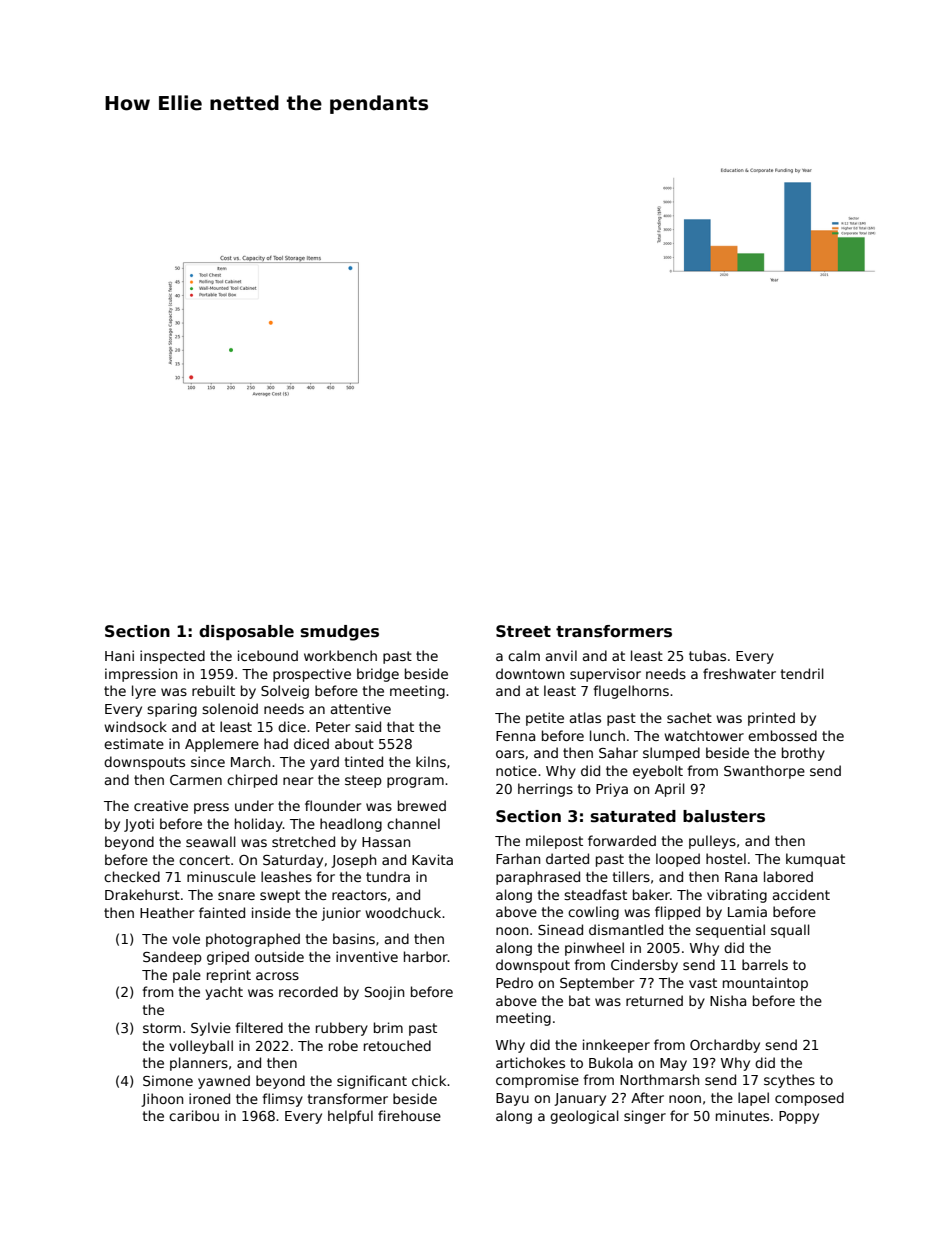 The height and width of the screenshot is (1233, 952). Describe the element at coordinates (567, 858) in the screenshot. I see `darted` at that location.
